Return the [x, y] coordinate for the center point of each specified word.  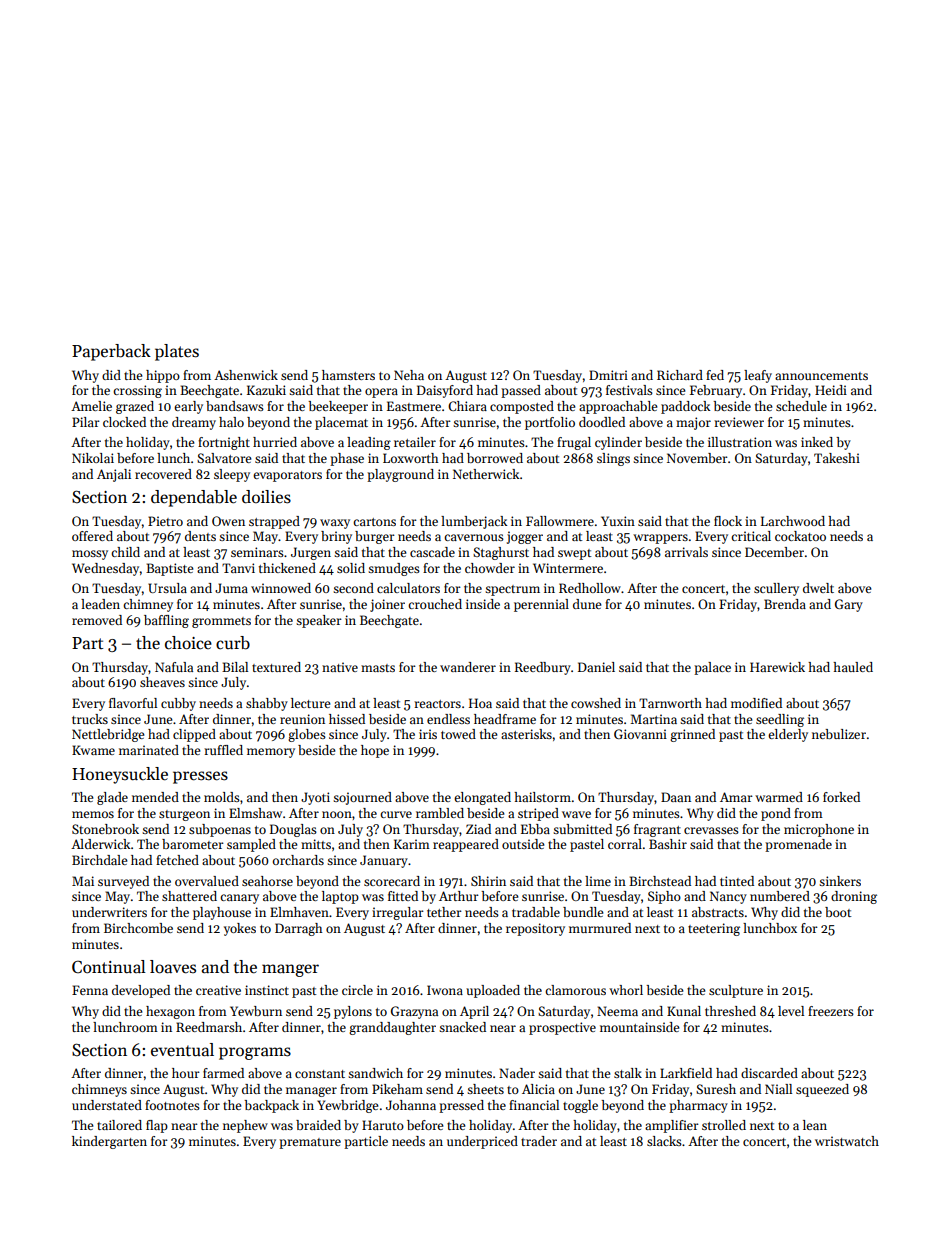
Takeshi [837, 458]
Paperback [111, 352]
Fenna [90, 990]
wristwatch [847, 1141]
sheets [485, 1089]
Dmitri [608, 375]
